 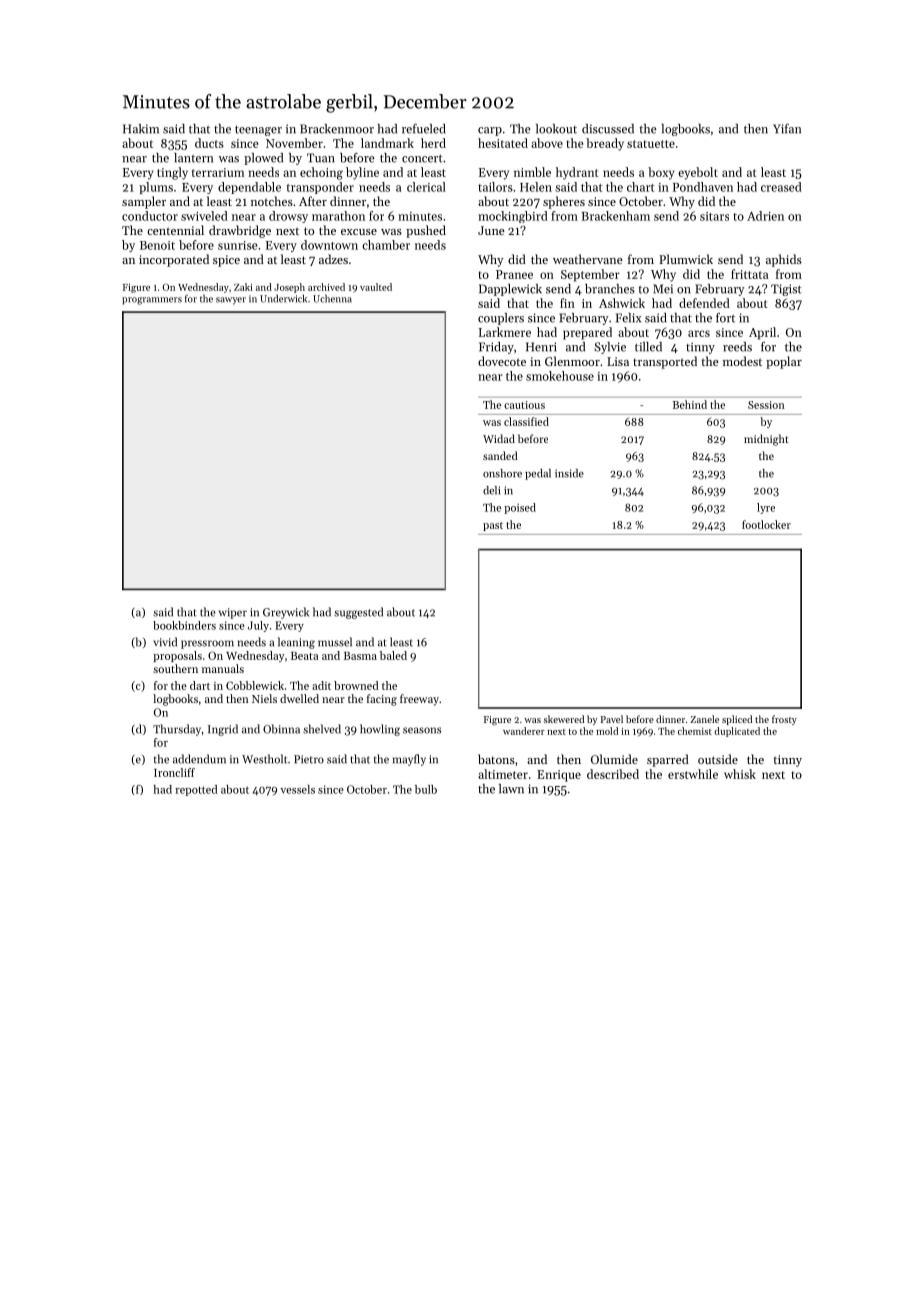 What do you see at coordinates (766, 405) in the screenshot?
I see `Session` at bounding box center [766, 405].
